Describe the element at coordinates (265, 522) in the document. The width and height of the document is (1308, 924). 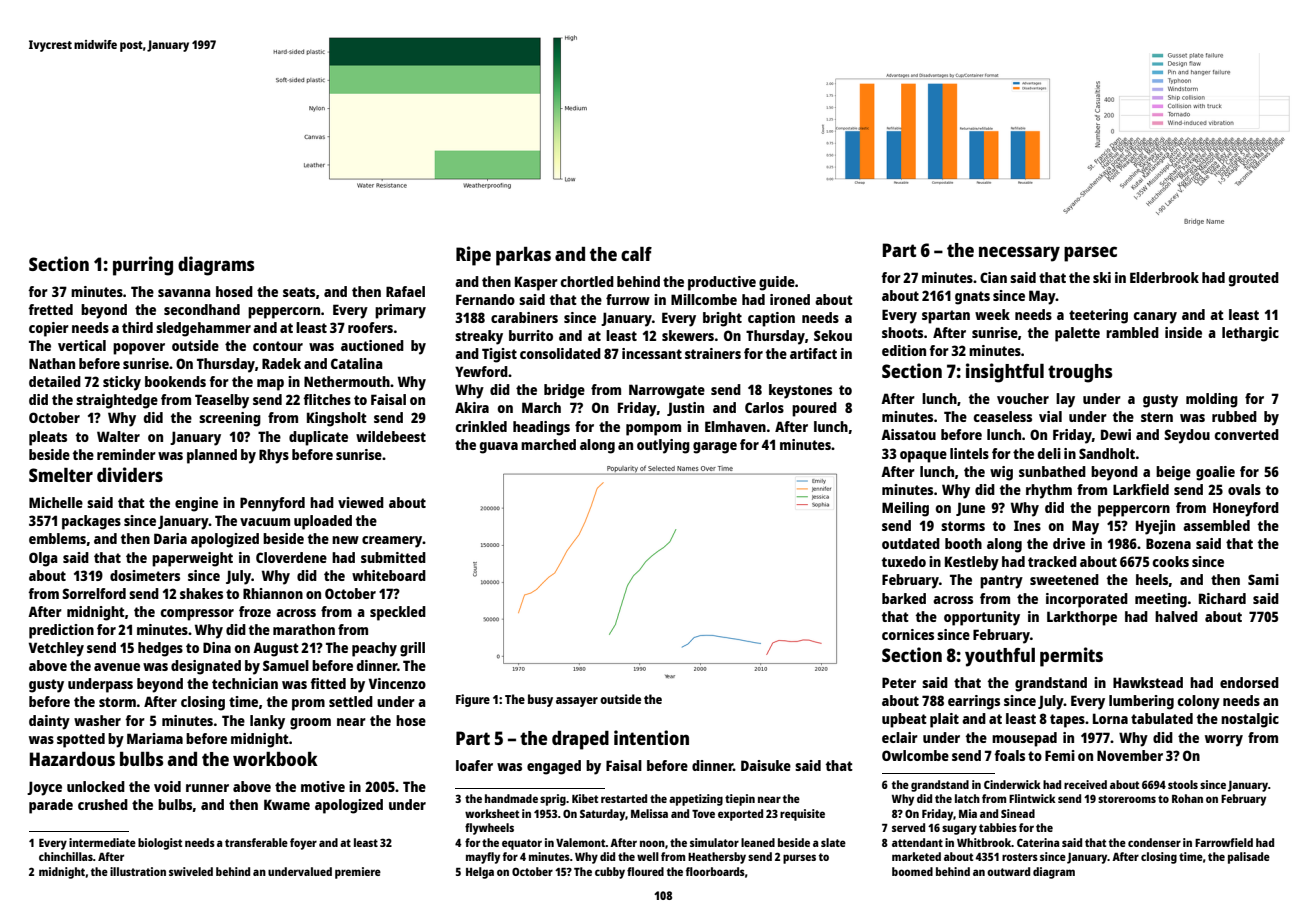
I see `vacuum` at that location.
